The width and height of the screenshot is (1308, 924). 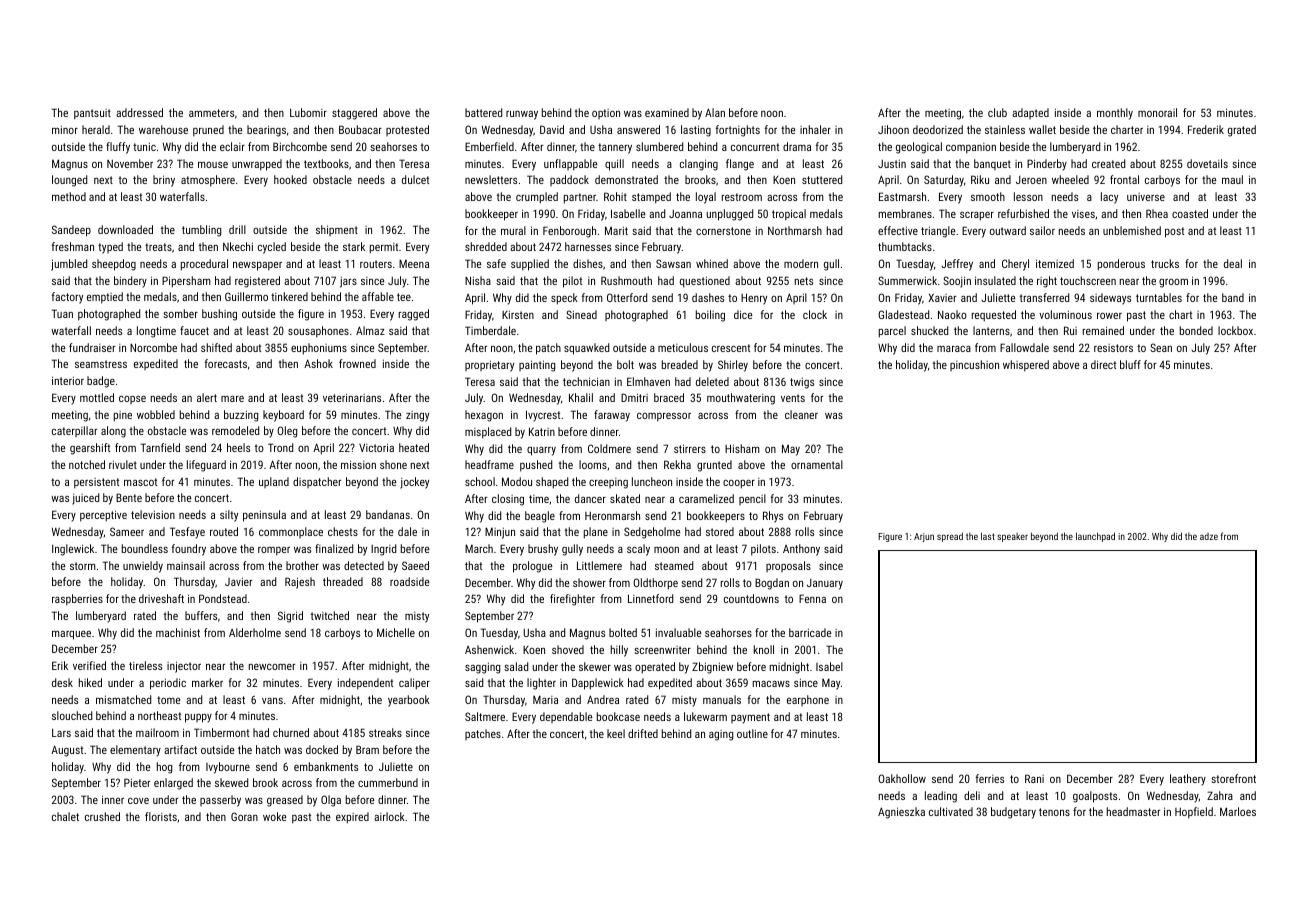 I want to click on earphone, so click(x=808, y=700).
